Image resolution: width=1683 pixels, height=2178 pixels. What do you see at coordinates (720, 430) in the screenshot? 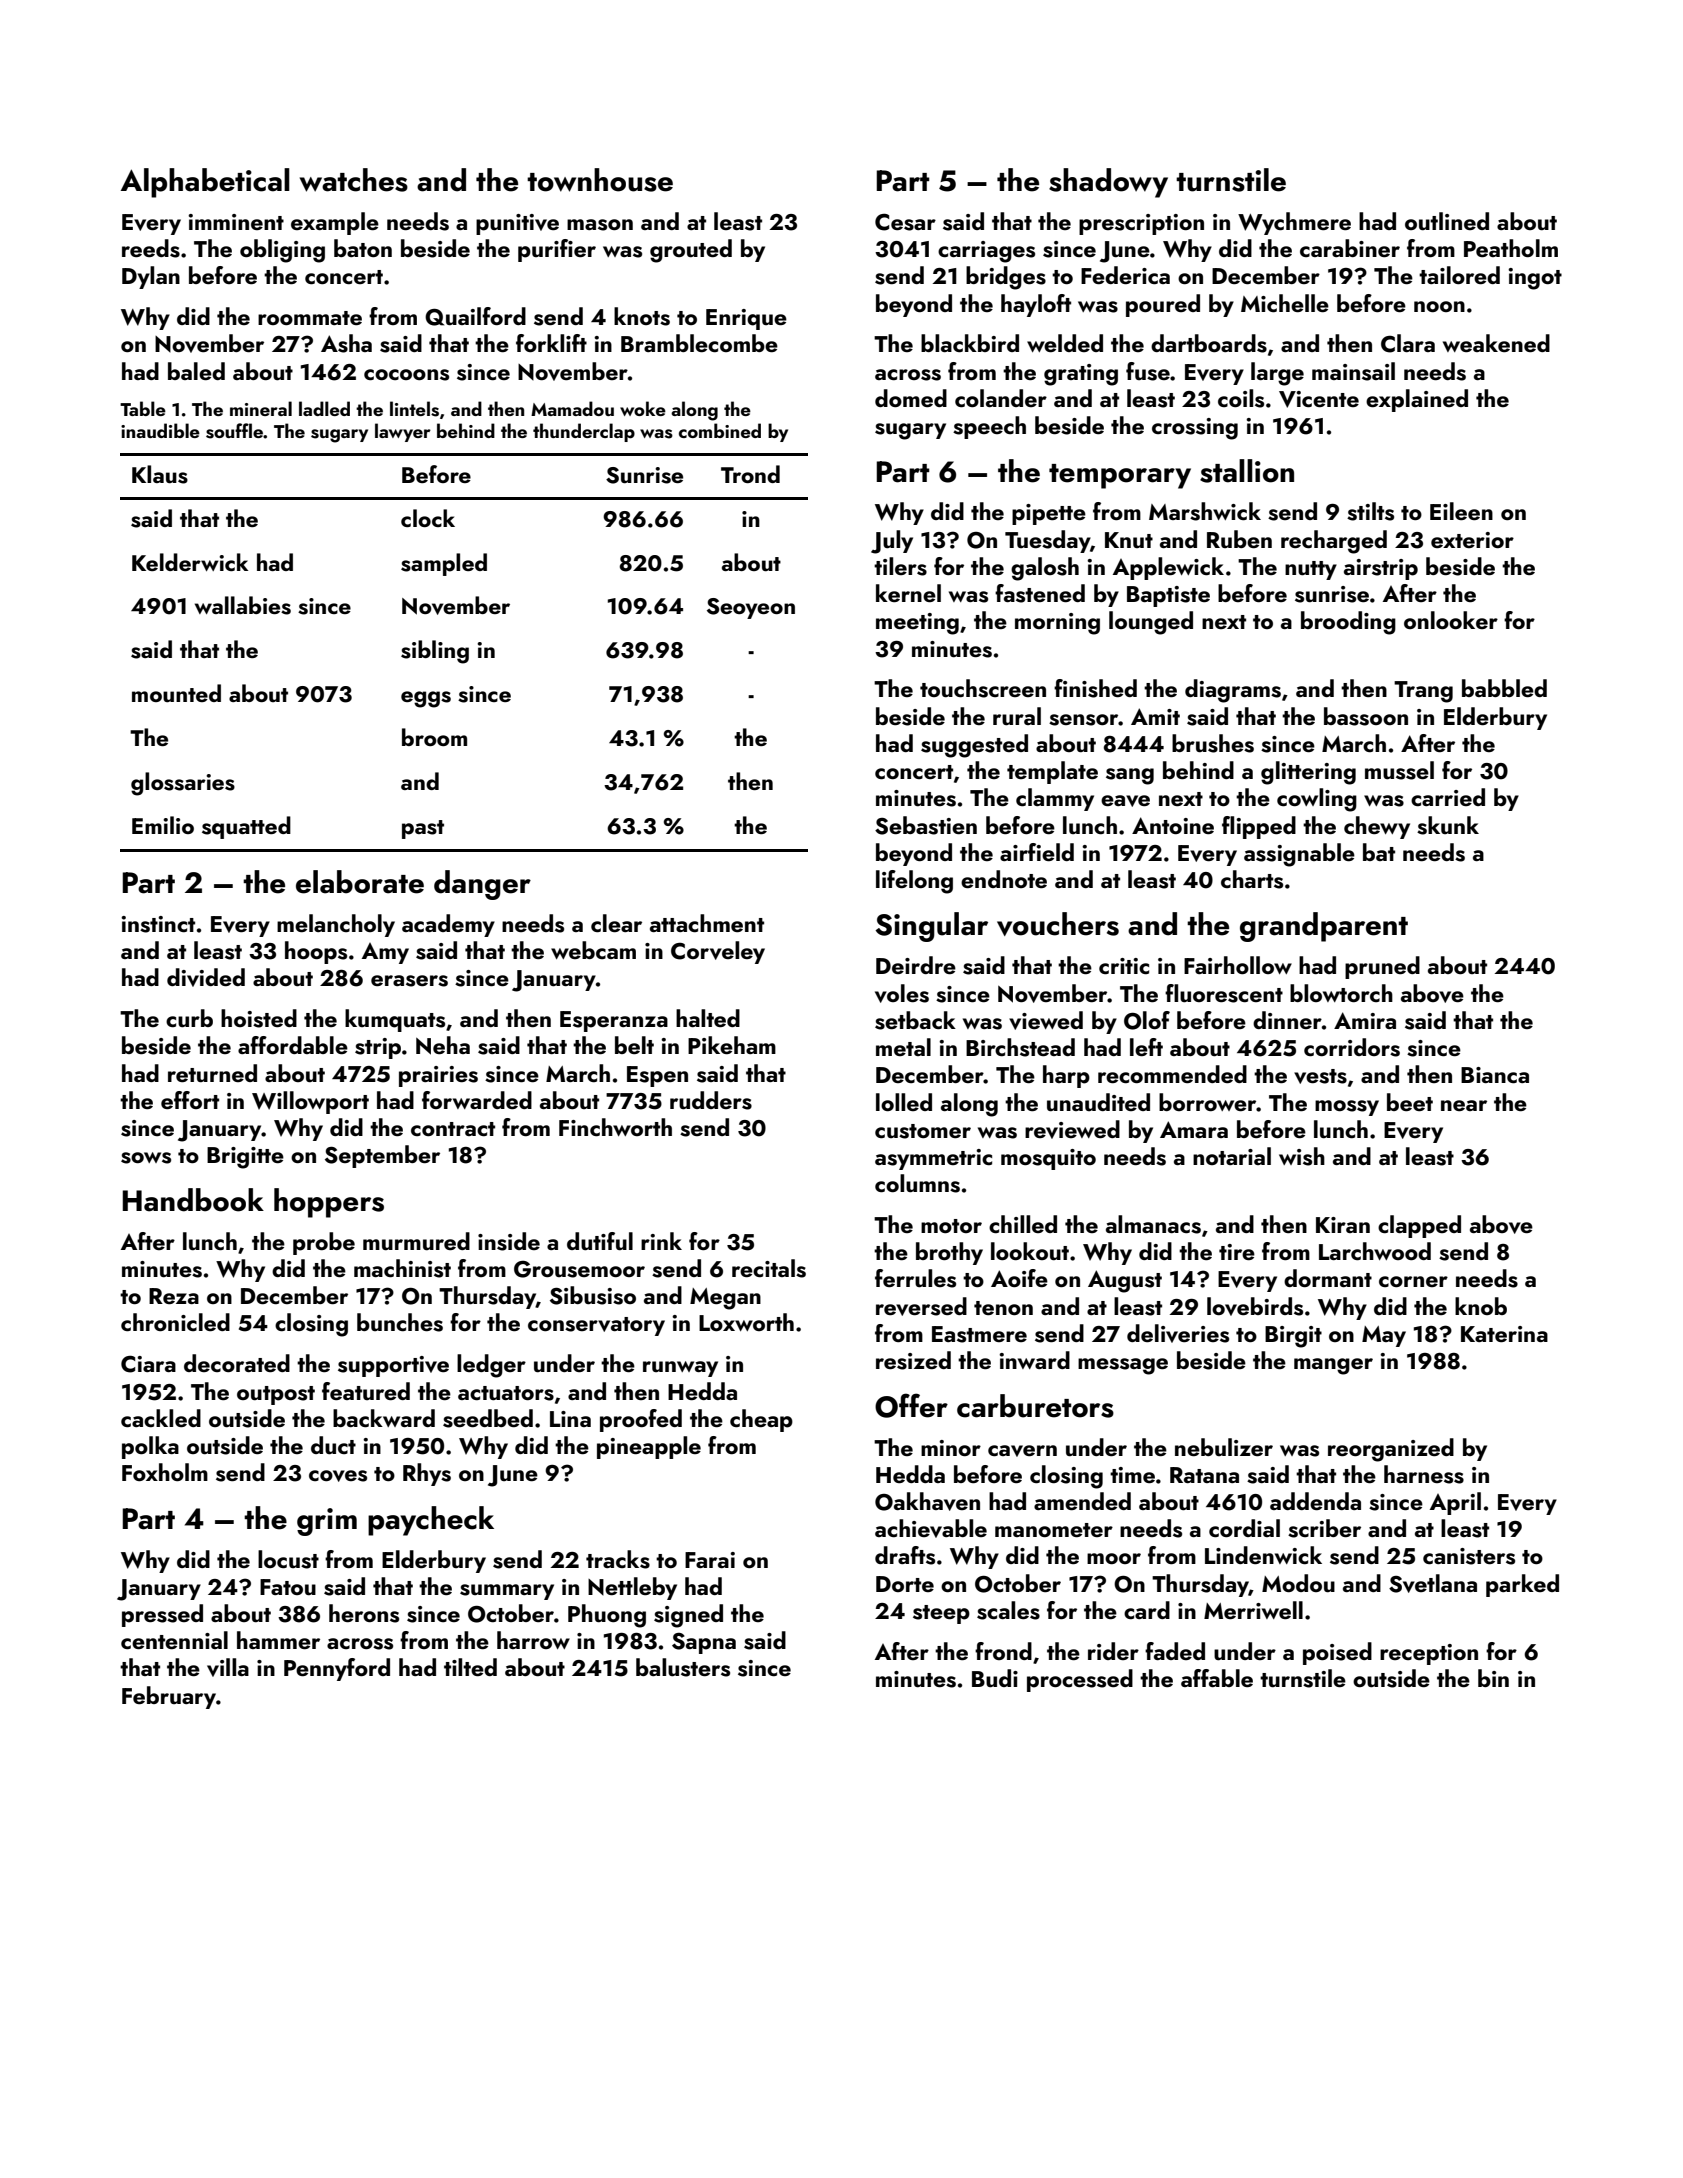
I see `combined` at bounding box center [720, 430].
